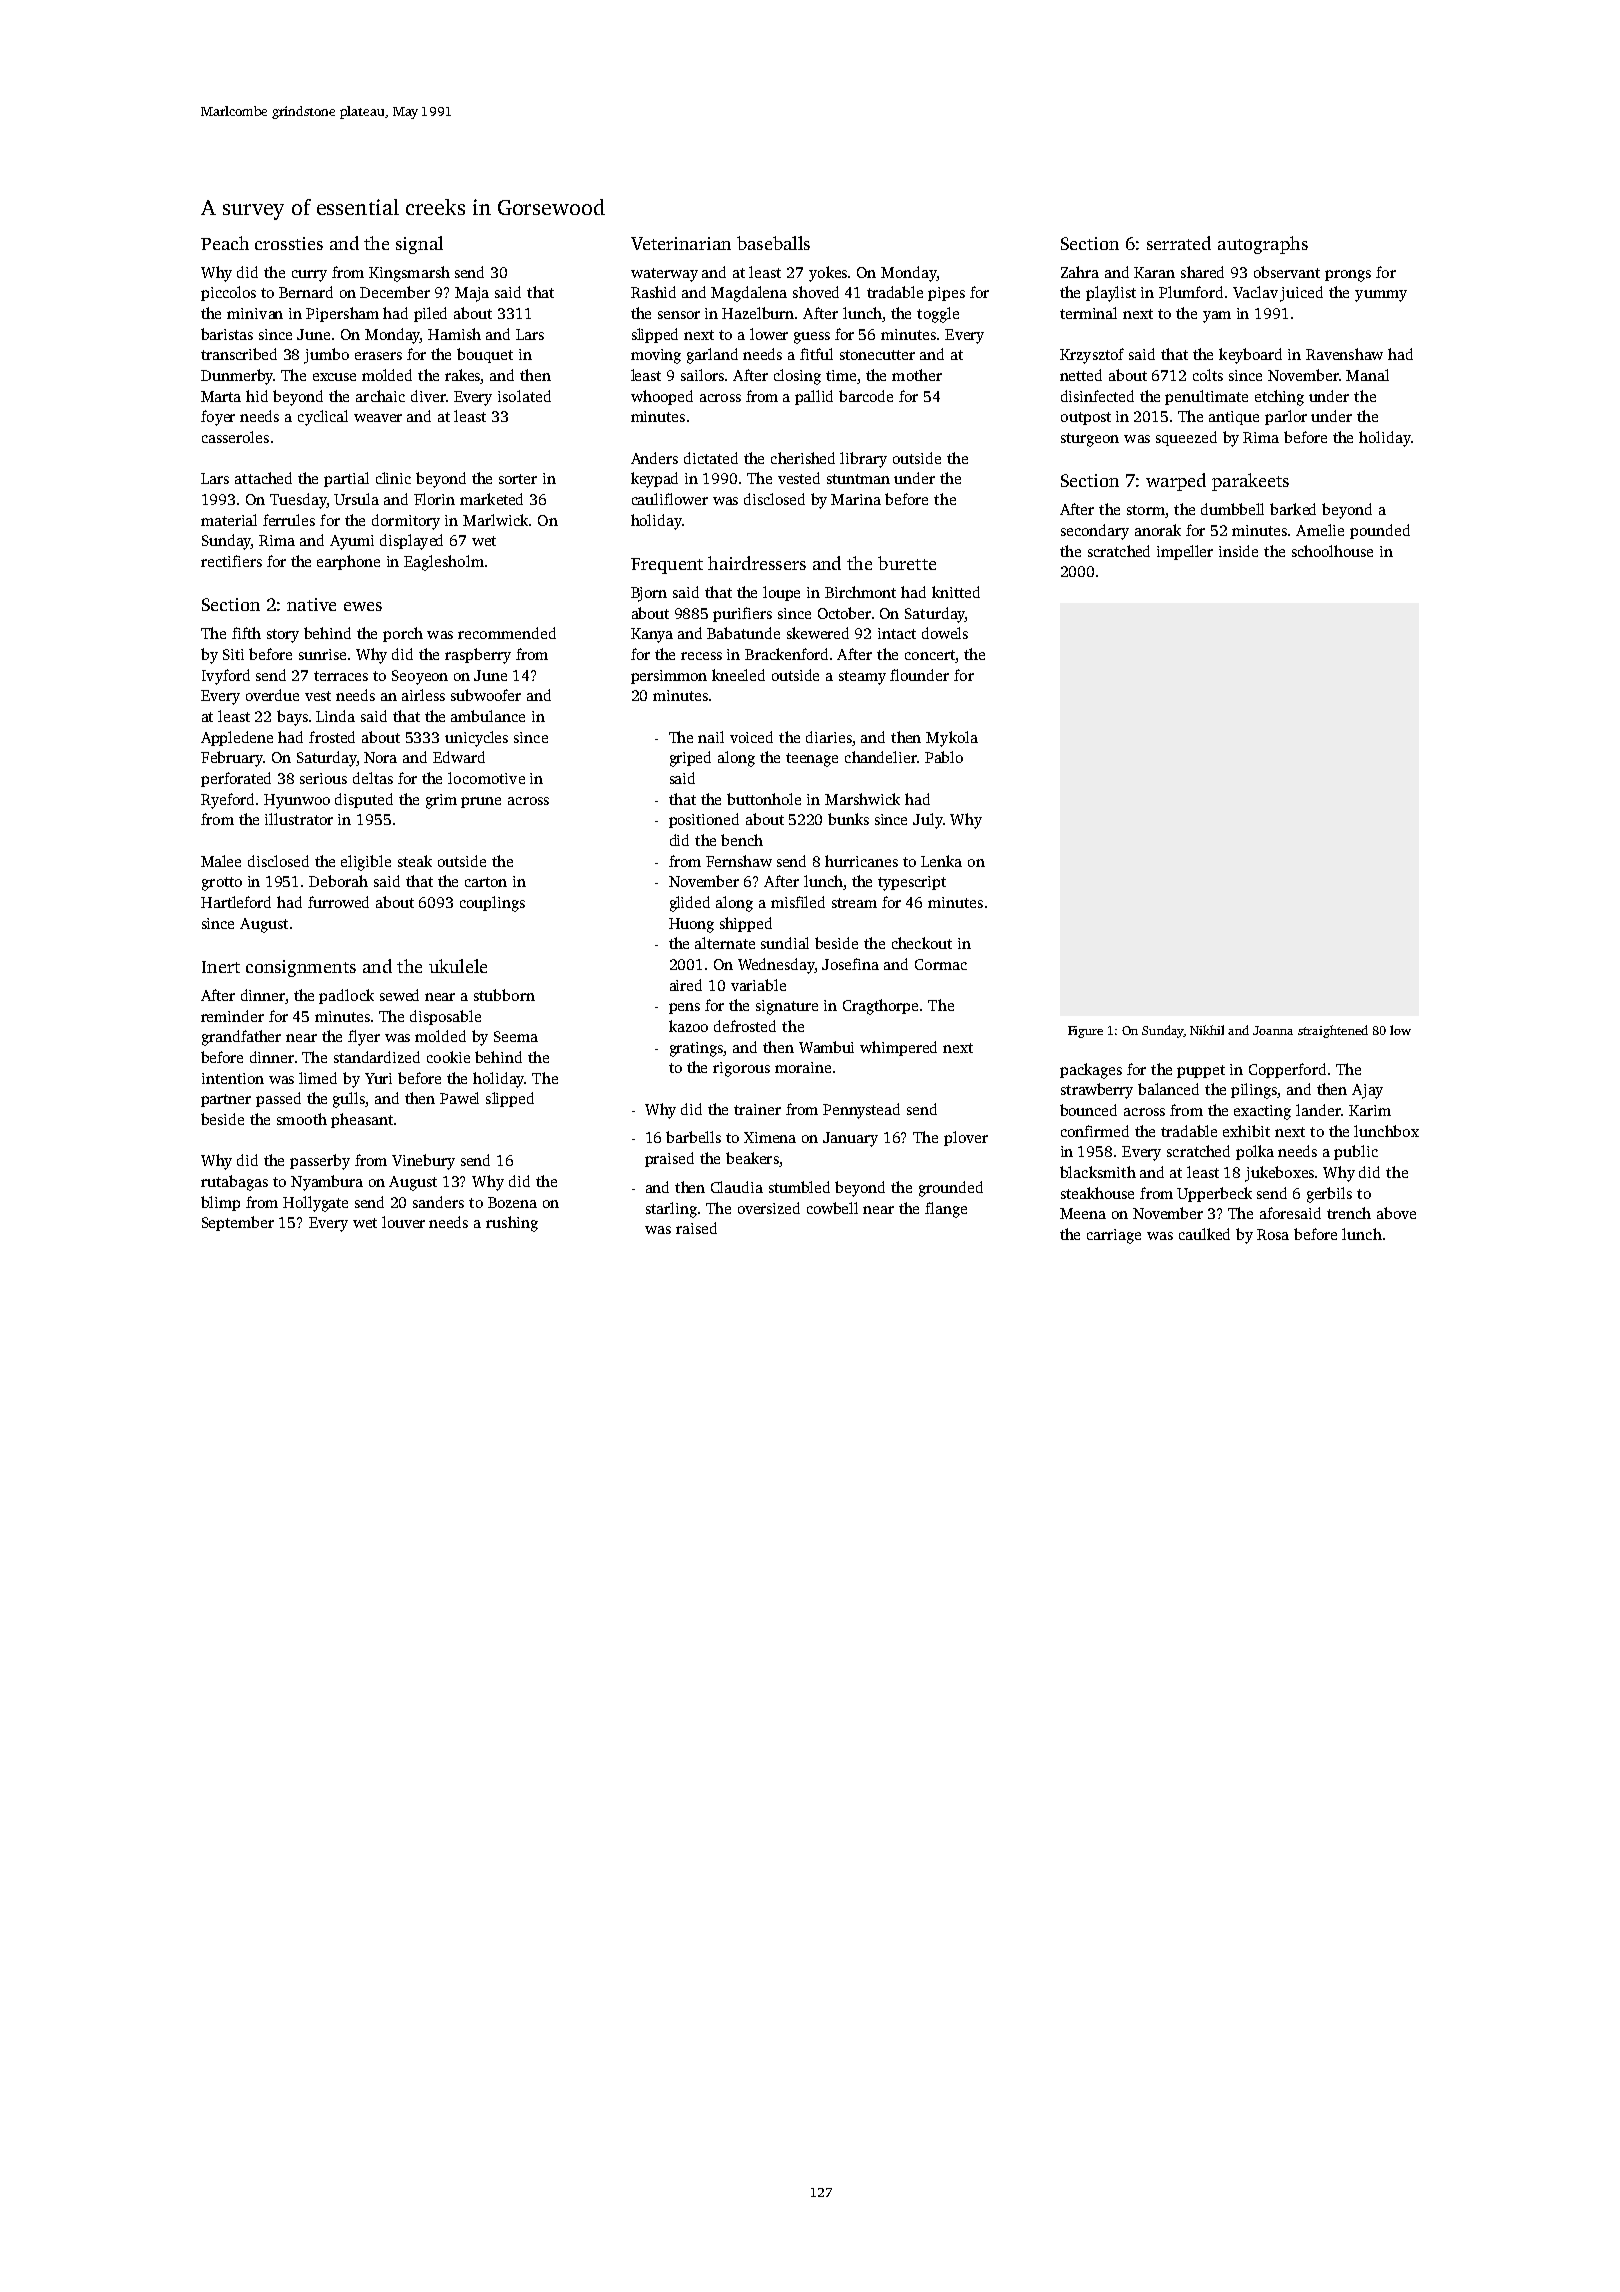 The width and height of the document is (1620, 2292). Describe the element at coordinates (488, 716) in the document. I see `ambulance` at that location.
